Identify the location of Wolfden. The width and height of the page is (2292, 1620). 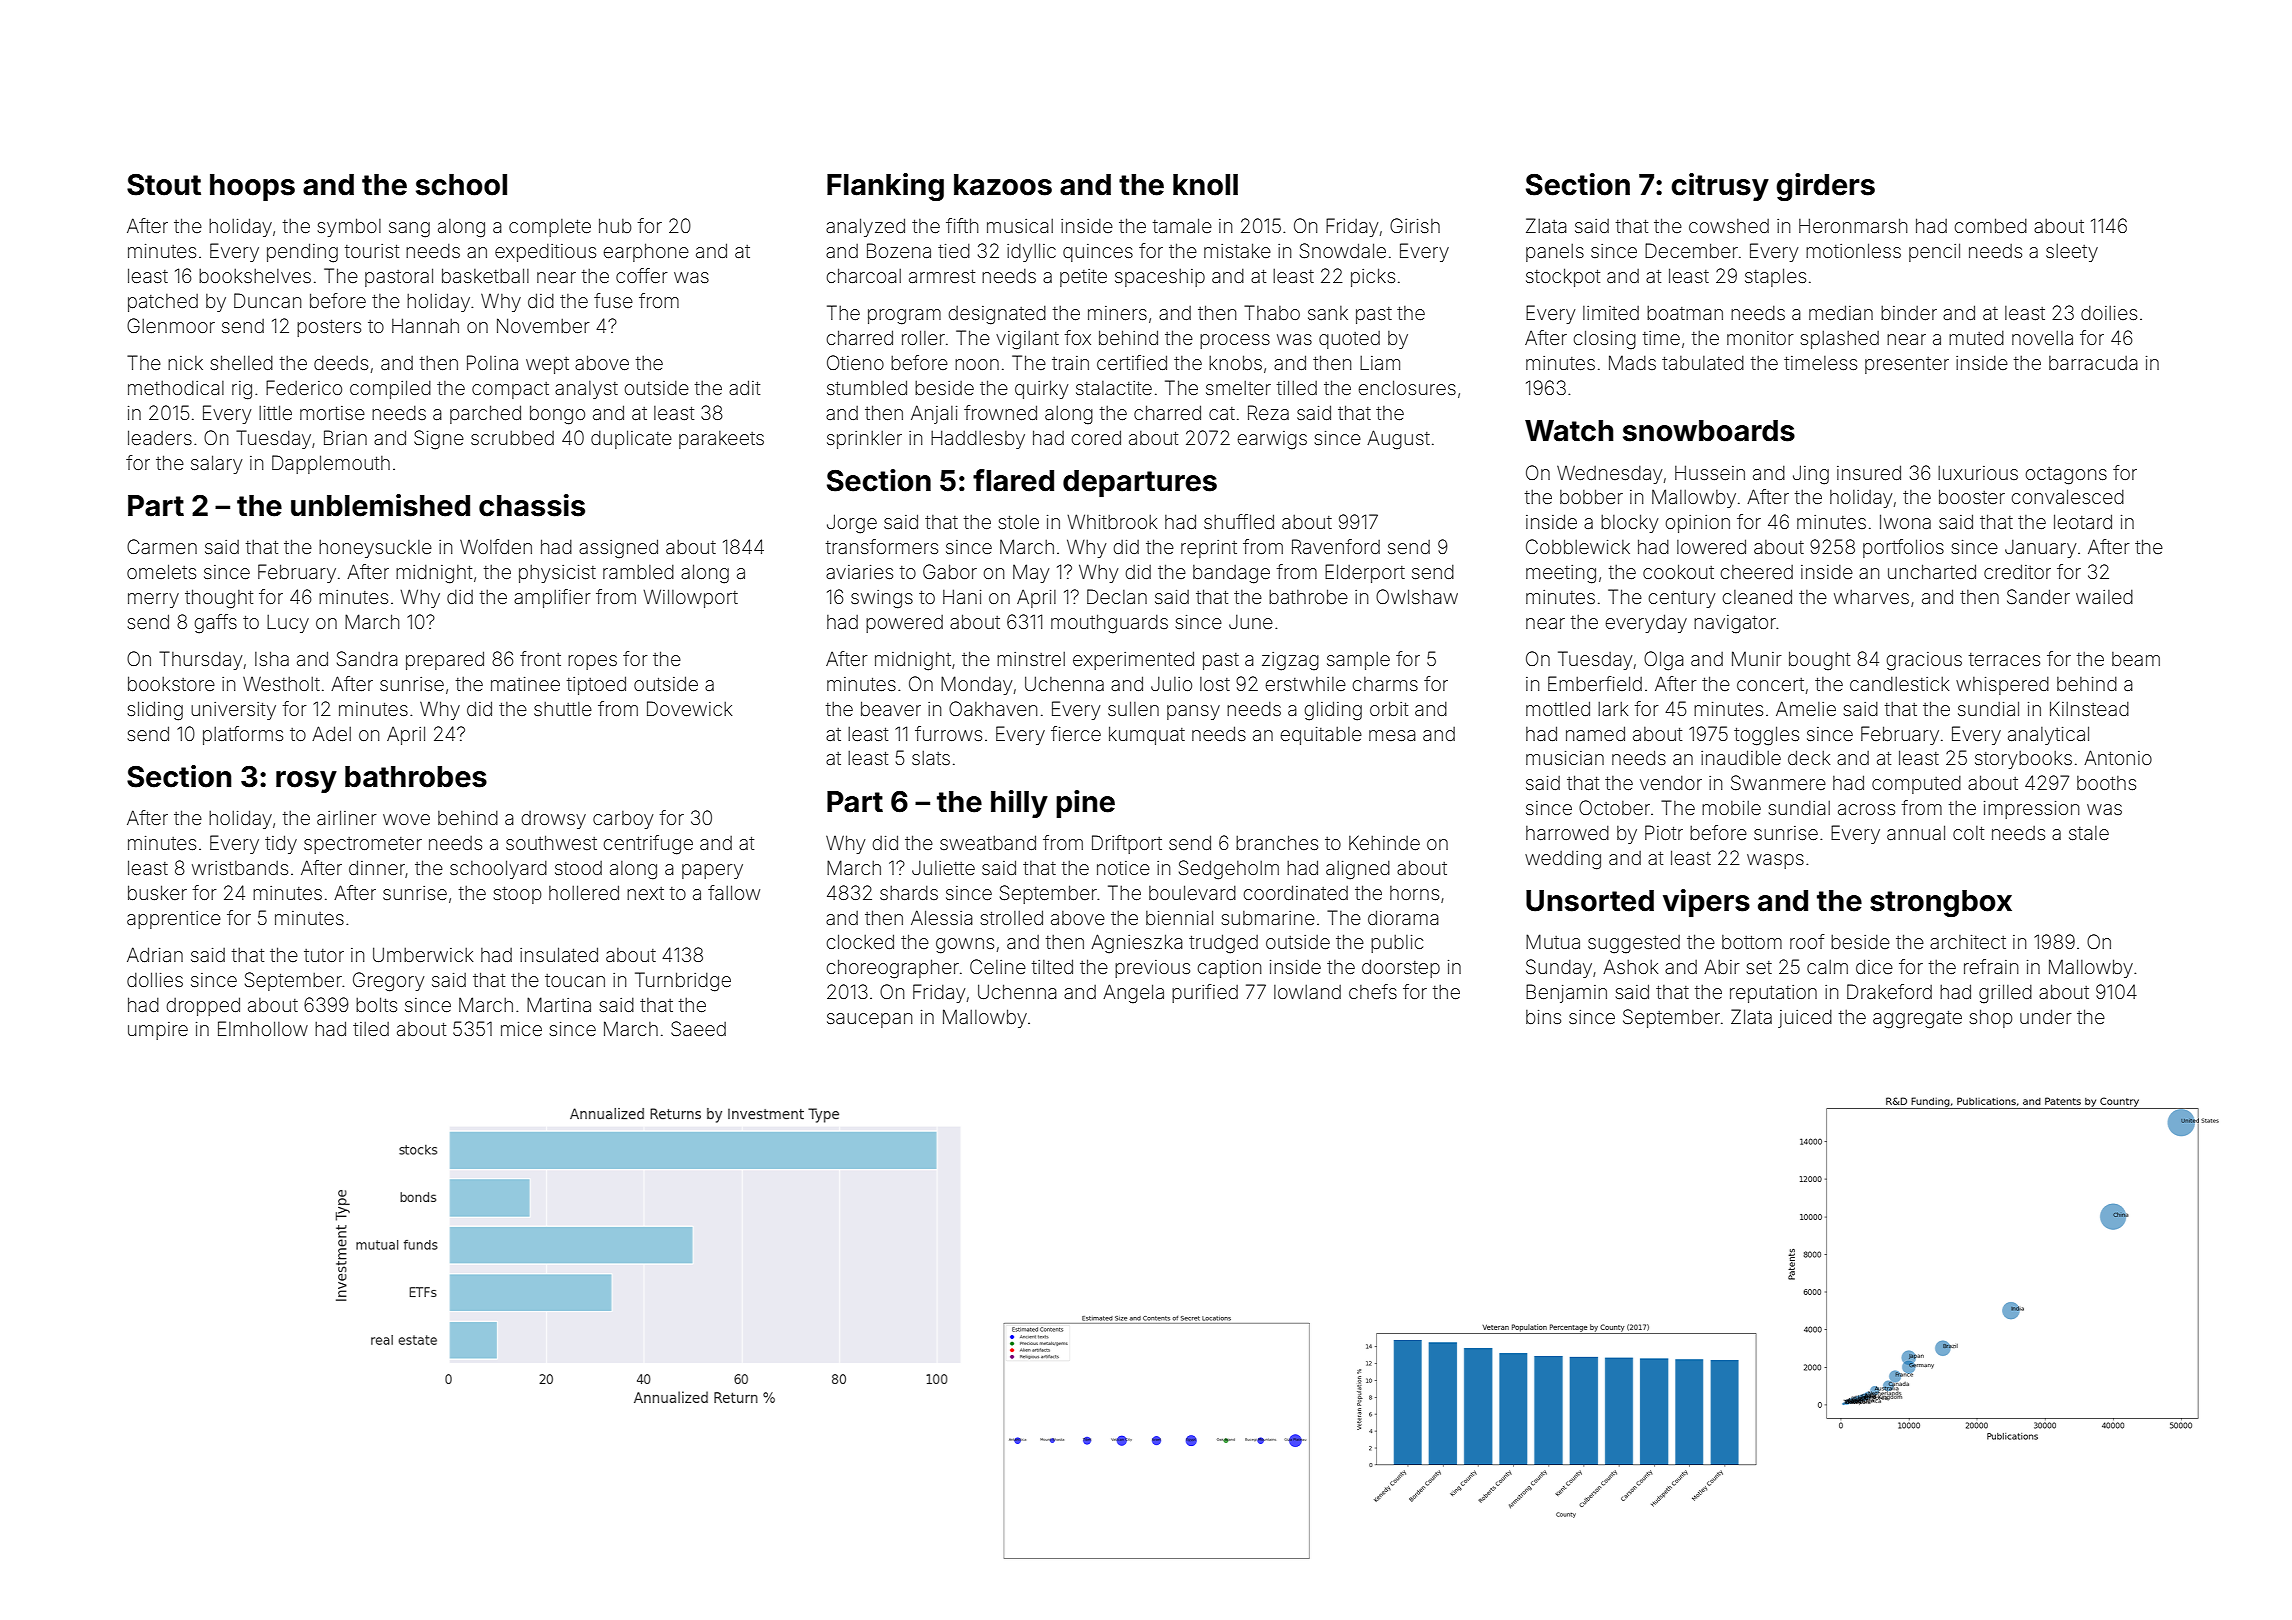
(496, 546).
